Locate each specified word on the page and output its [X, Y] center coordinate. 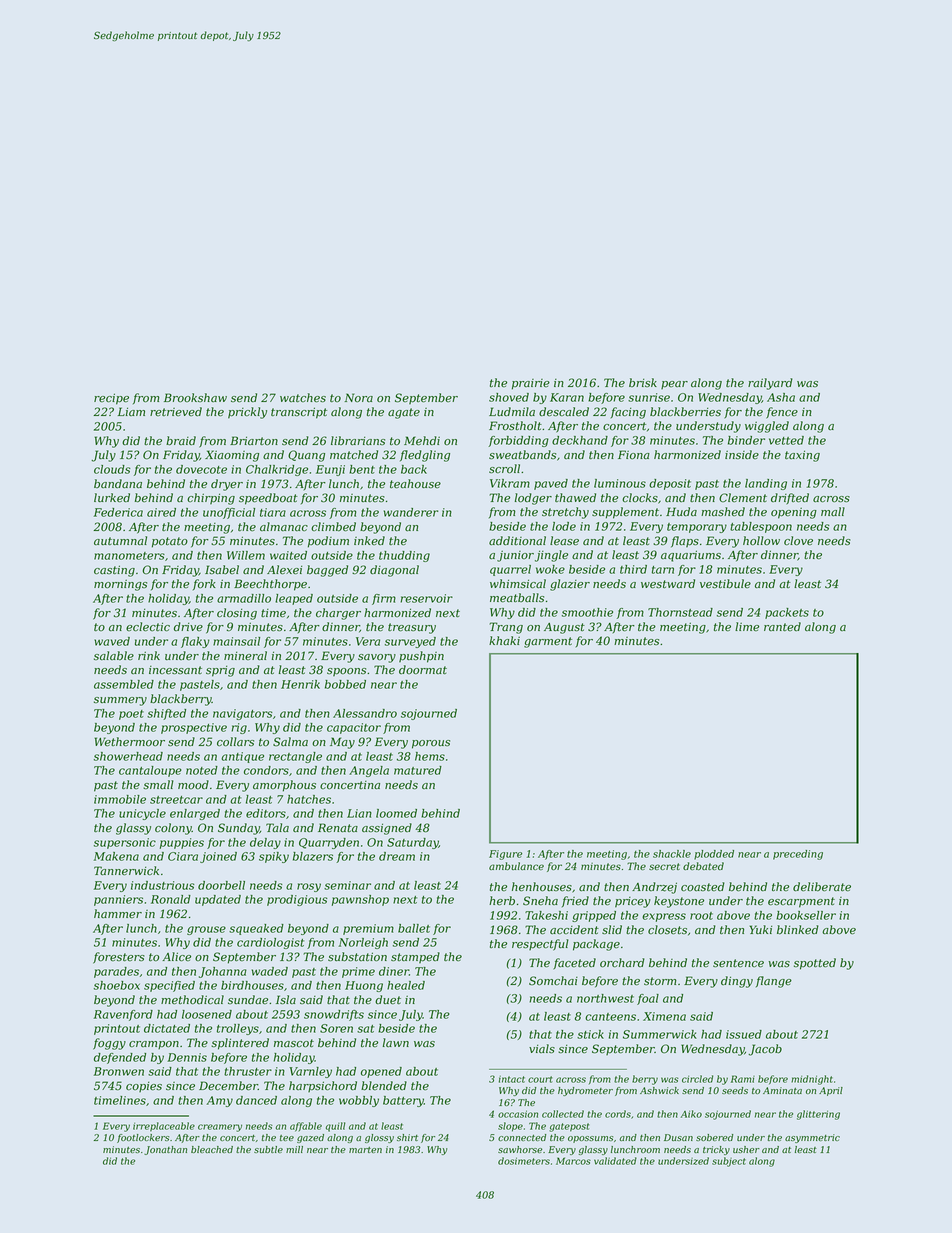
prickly [247, 413]
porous [431, 744]
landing [766, 484]
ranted [782, 626]
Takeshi [546, 915]
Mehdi [422, 441]
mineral [245, 656]
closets [667, 930]
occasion [518, 1114]
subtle [268, 1149]
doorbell [221, 885]
